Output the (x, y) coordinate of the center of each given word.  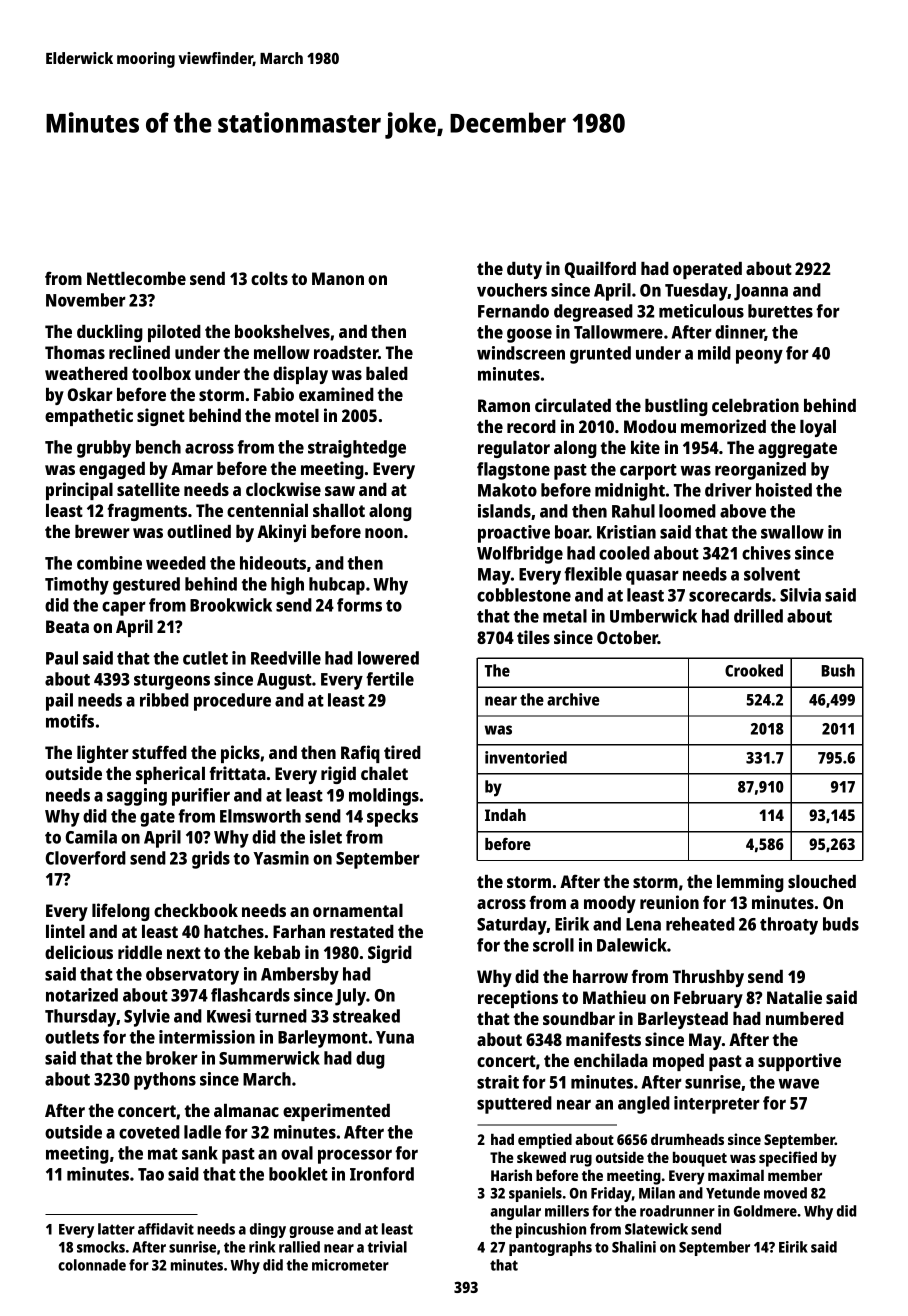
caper (124, 608)
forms (359, 605)
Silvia (800, 595)
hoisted (784, 490)
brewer (102, 531)
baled (387, 373)
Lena (643, 924)
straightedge (357, 449)
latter (116, 1229)
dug (370, 1060)
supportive (799, 1062)
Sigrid (390, 954)
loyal (818, 428)
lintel (65, 931)
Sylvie (147, 1018)
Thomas (75, 352)
